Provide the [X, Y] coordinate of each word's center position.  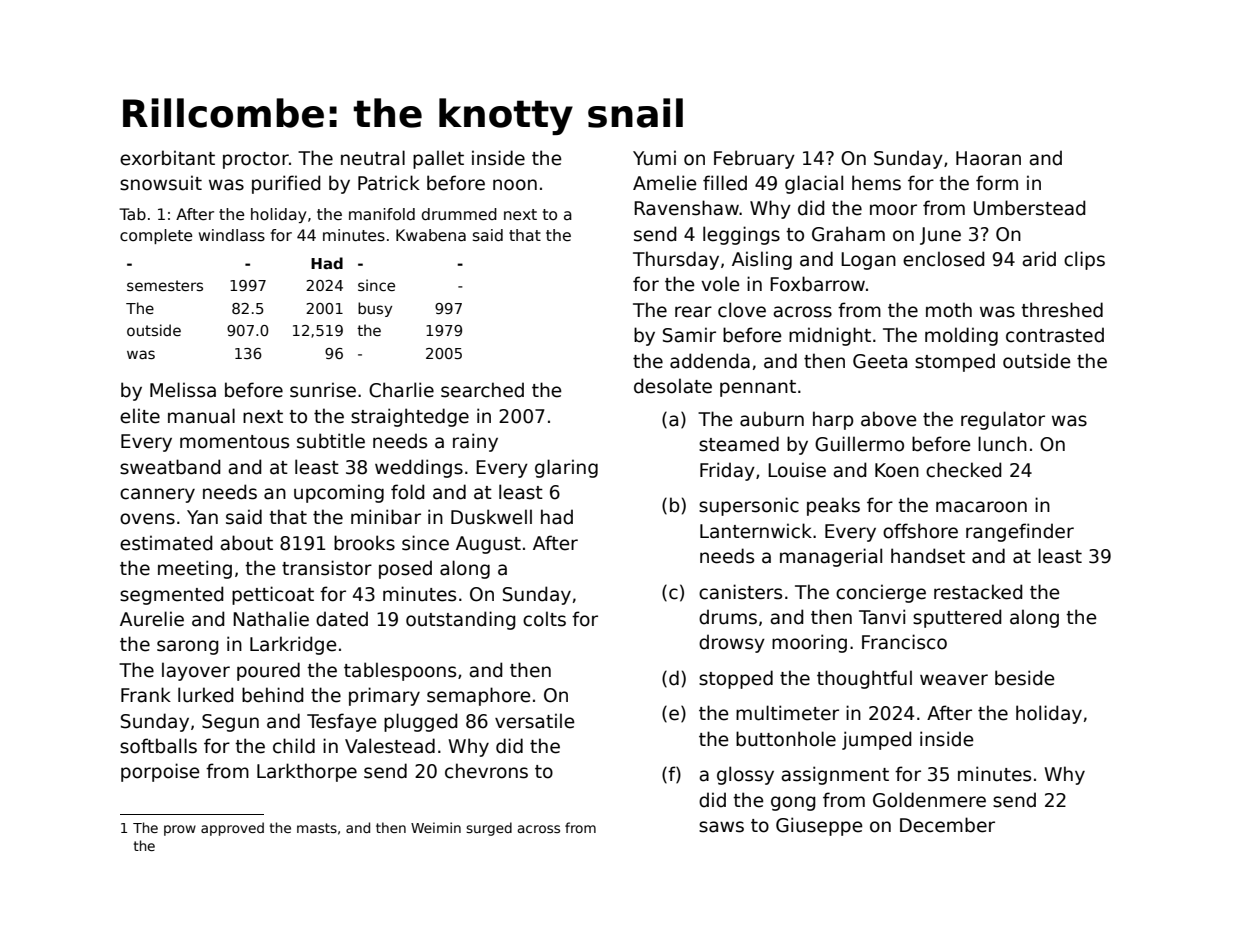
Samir [689, 335]
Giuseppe [819, 826]
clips [1084, 260]
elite [140, 416]
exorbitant [167, 158]
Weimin [436, 827]
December [947, 825]
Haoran [988, 158]
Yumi [654, 158]
